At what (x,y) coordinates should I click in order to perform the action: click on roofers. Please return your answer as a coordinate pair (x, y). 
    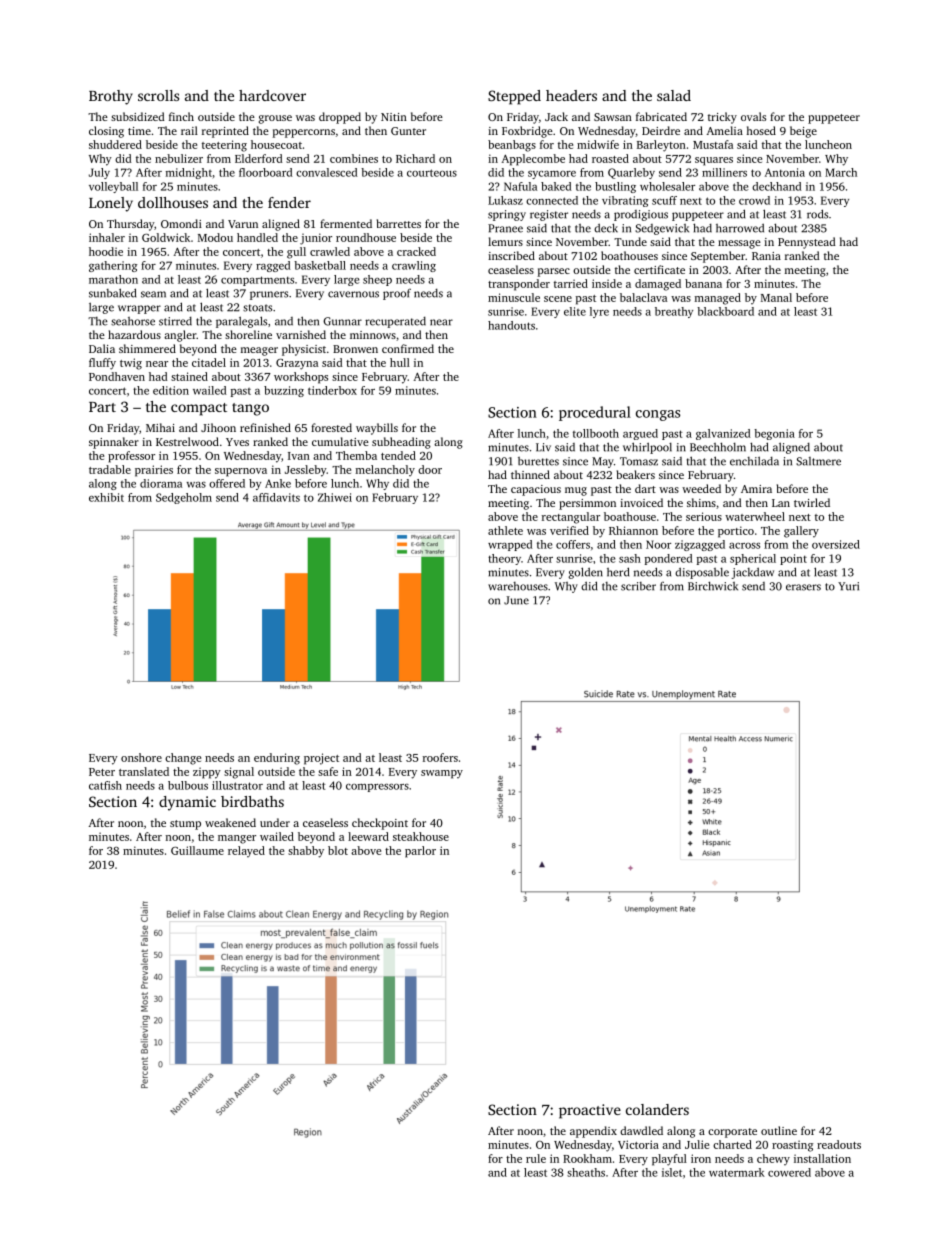
    Looking at the image, I should click on (440, 757).
